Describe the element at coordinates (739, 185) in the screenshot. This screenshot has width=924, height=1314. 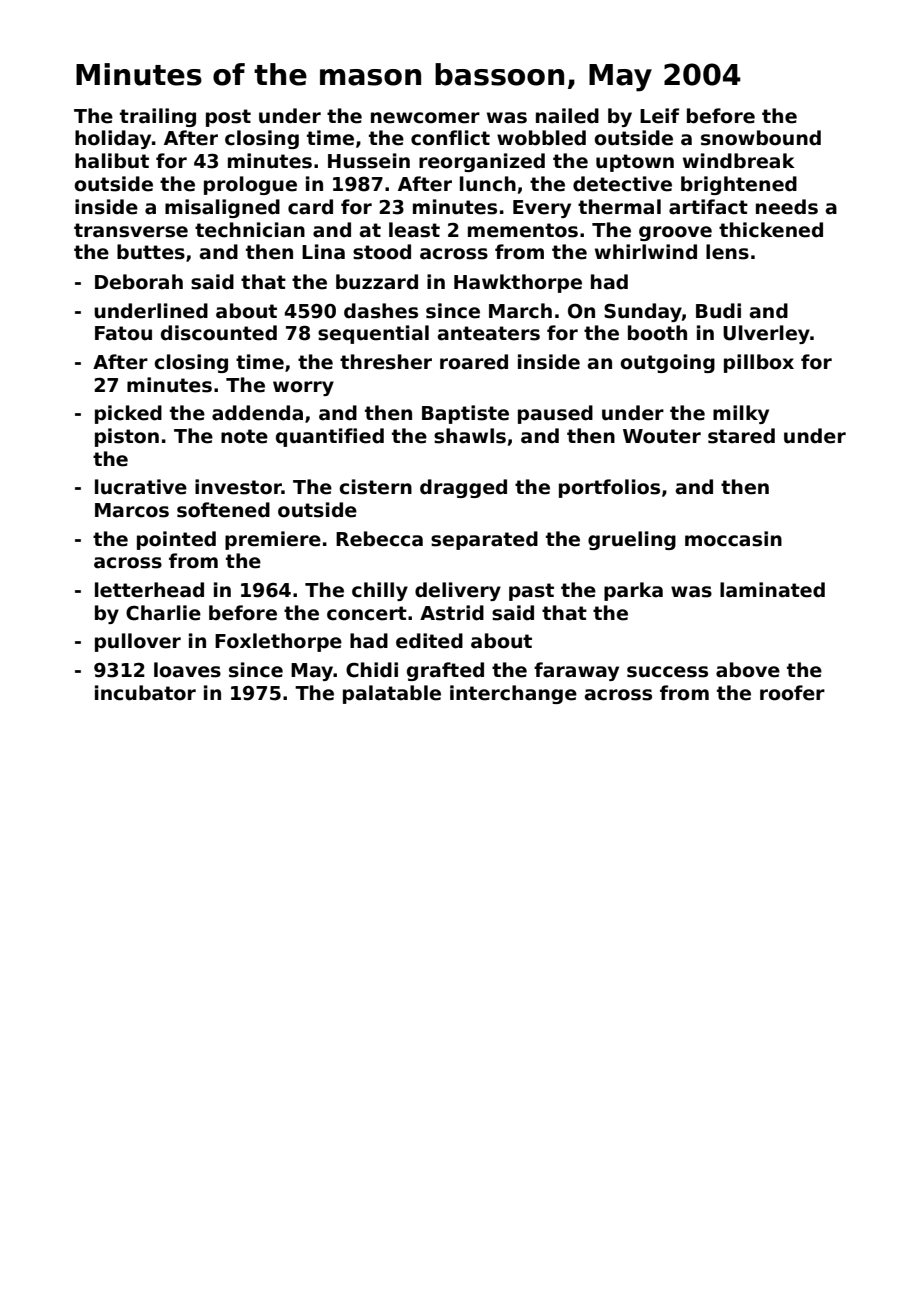
I see `brightened` at that location.
